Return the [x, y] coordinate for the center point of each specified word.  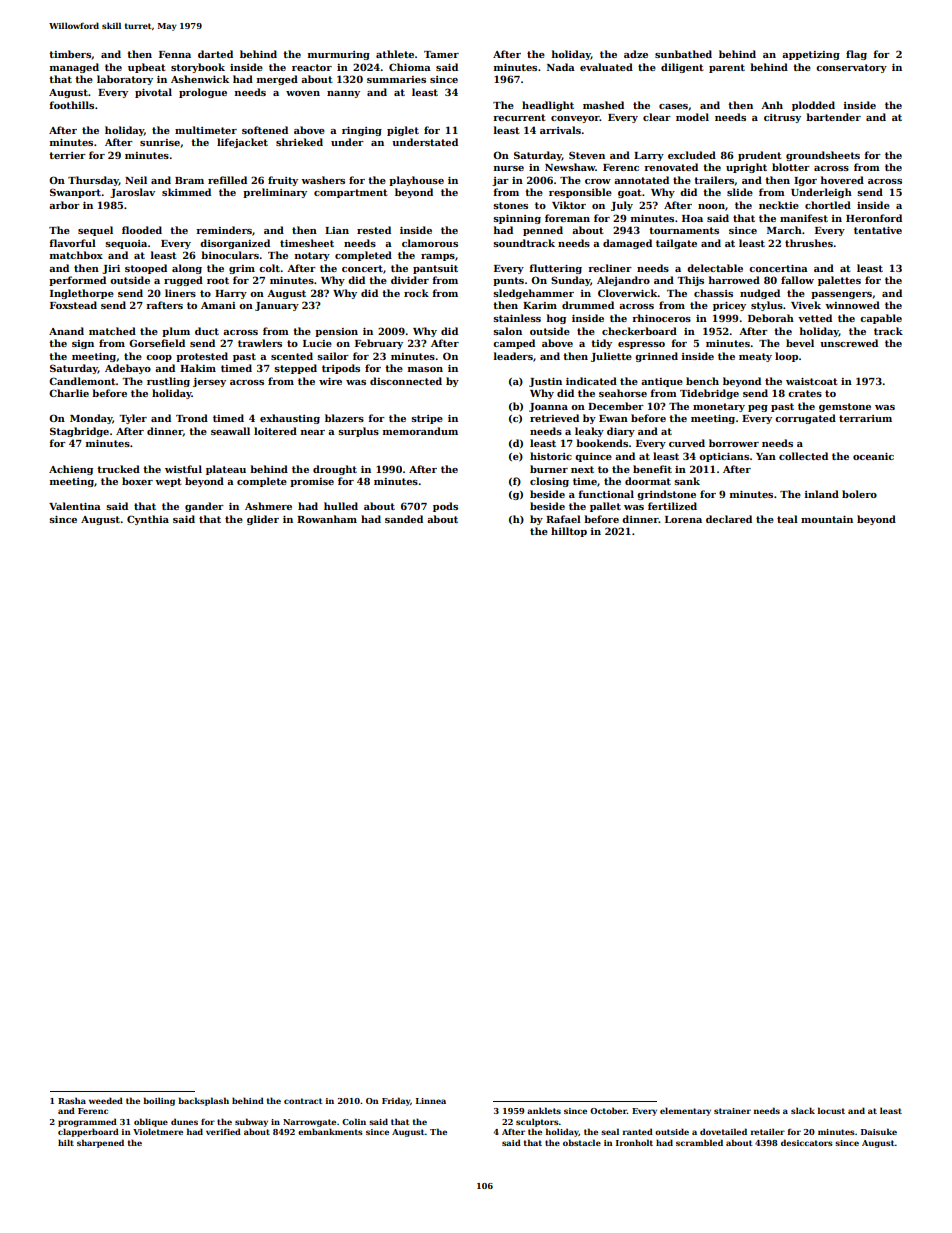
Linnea [431, 1101]
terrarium [865, 418]
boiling [159, 1101]
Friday [396, 1101]
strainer [732, 1111]
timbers [70, 54]
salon [507, 331]
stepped [295, 369]
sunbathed [683, 54]
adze [636, 54]
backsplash [203, 1101]
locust [831, 1110]
